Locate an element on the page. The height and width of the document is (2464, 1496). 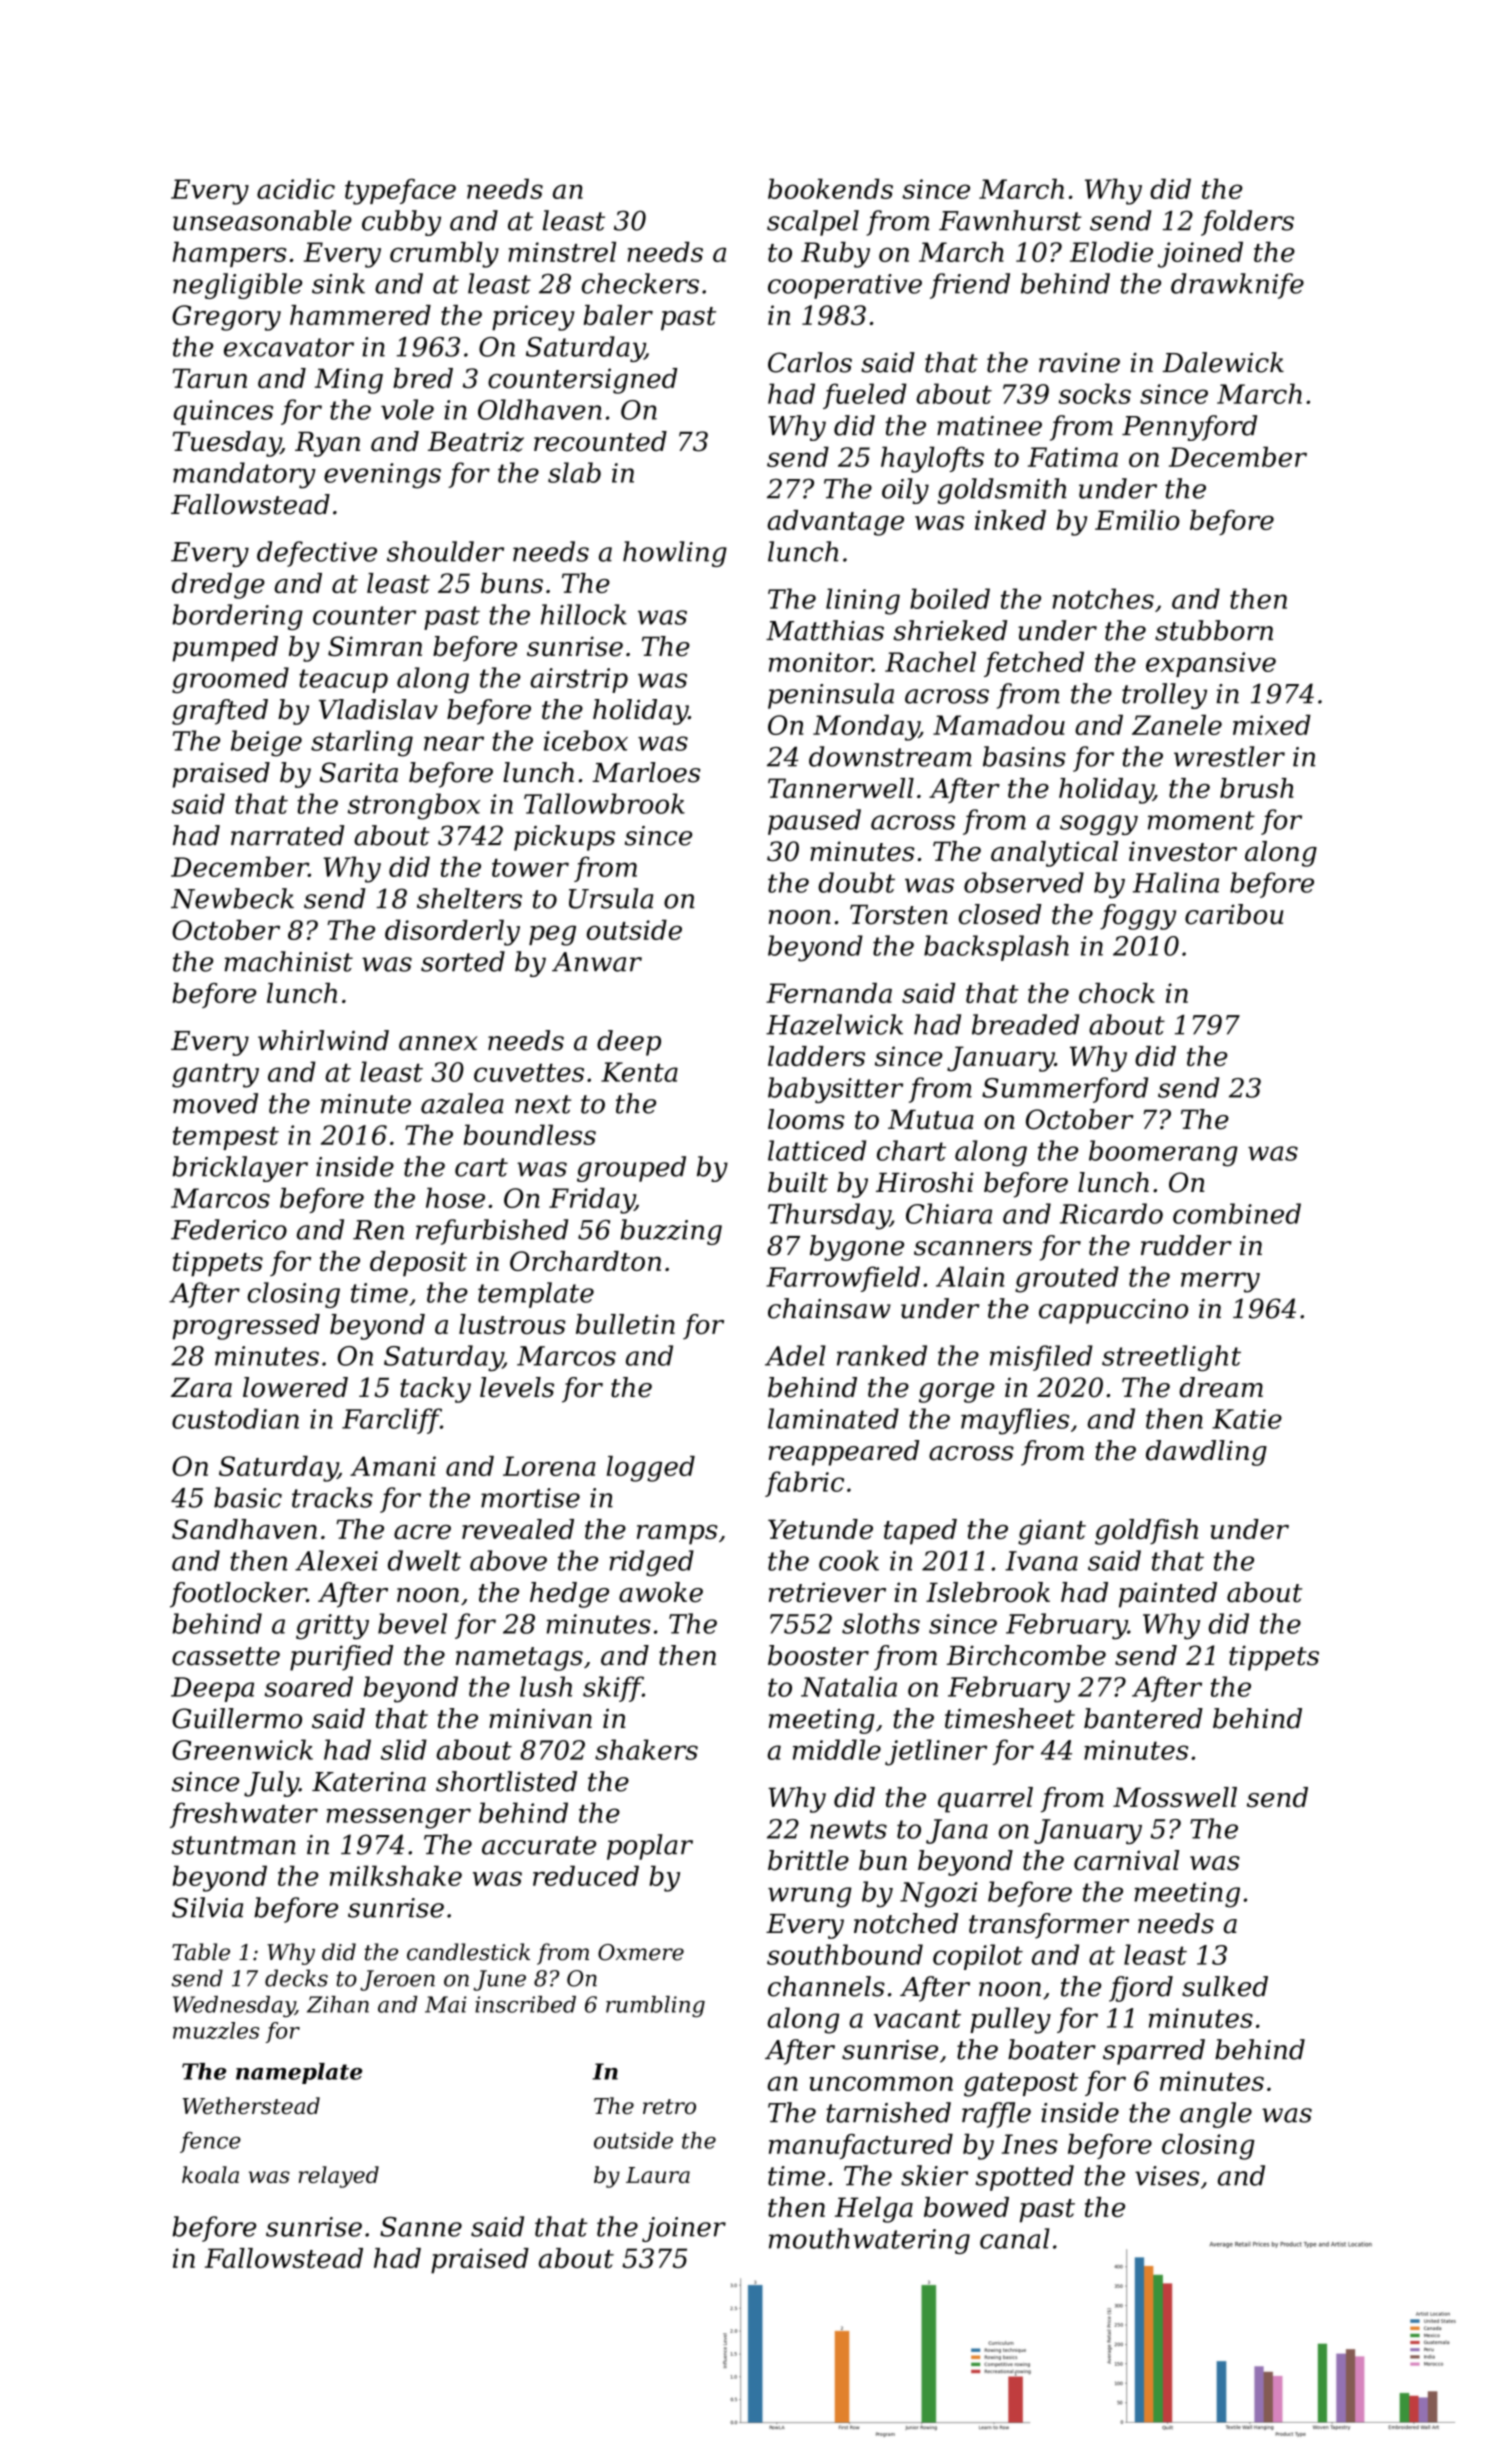
boundless is located at coordinates (530, 1134).
